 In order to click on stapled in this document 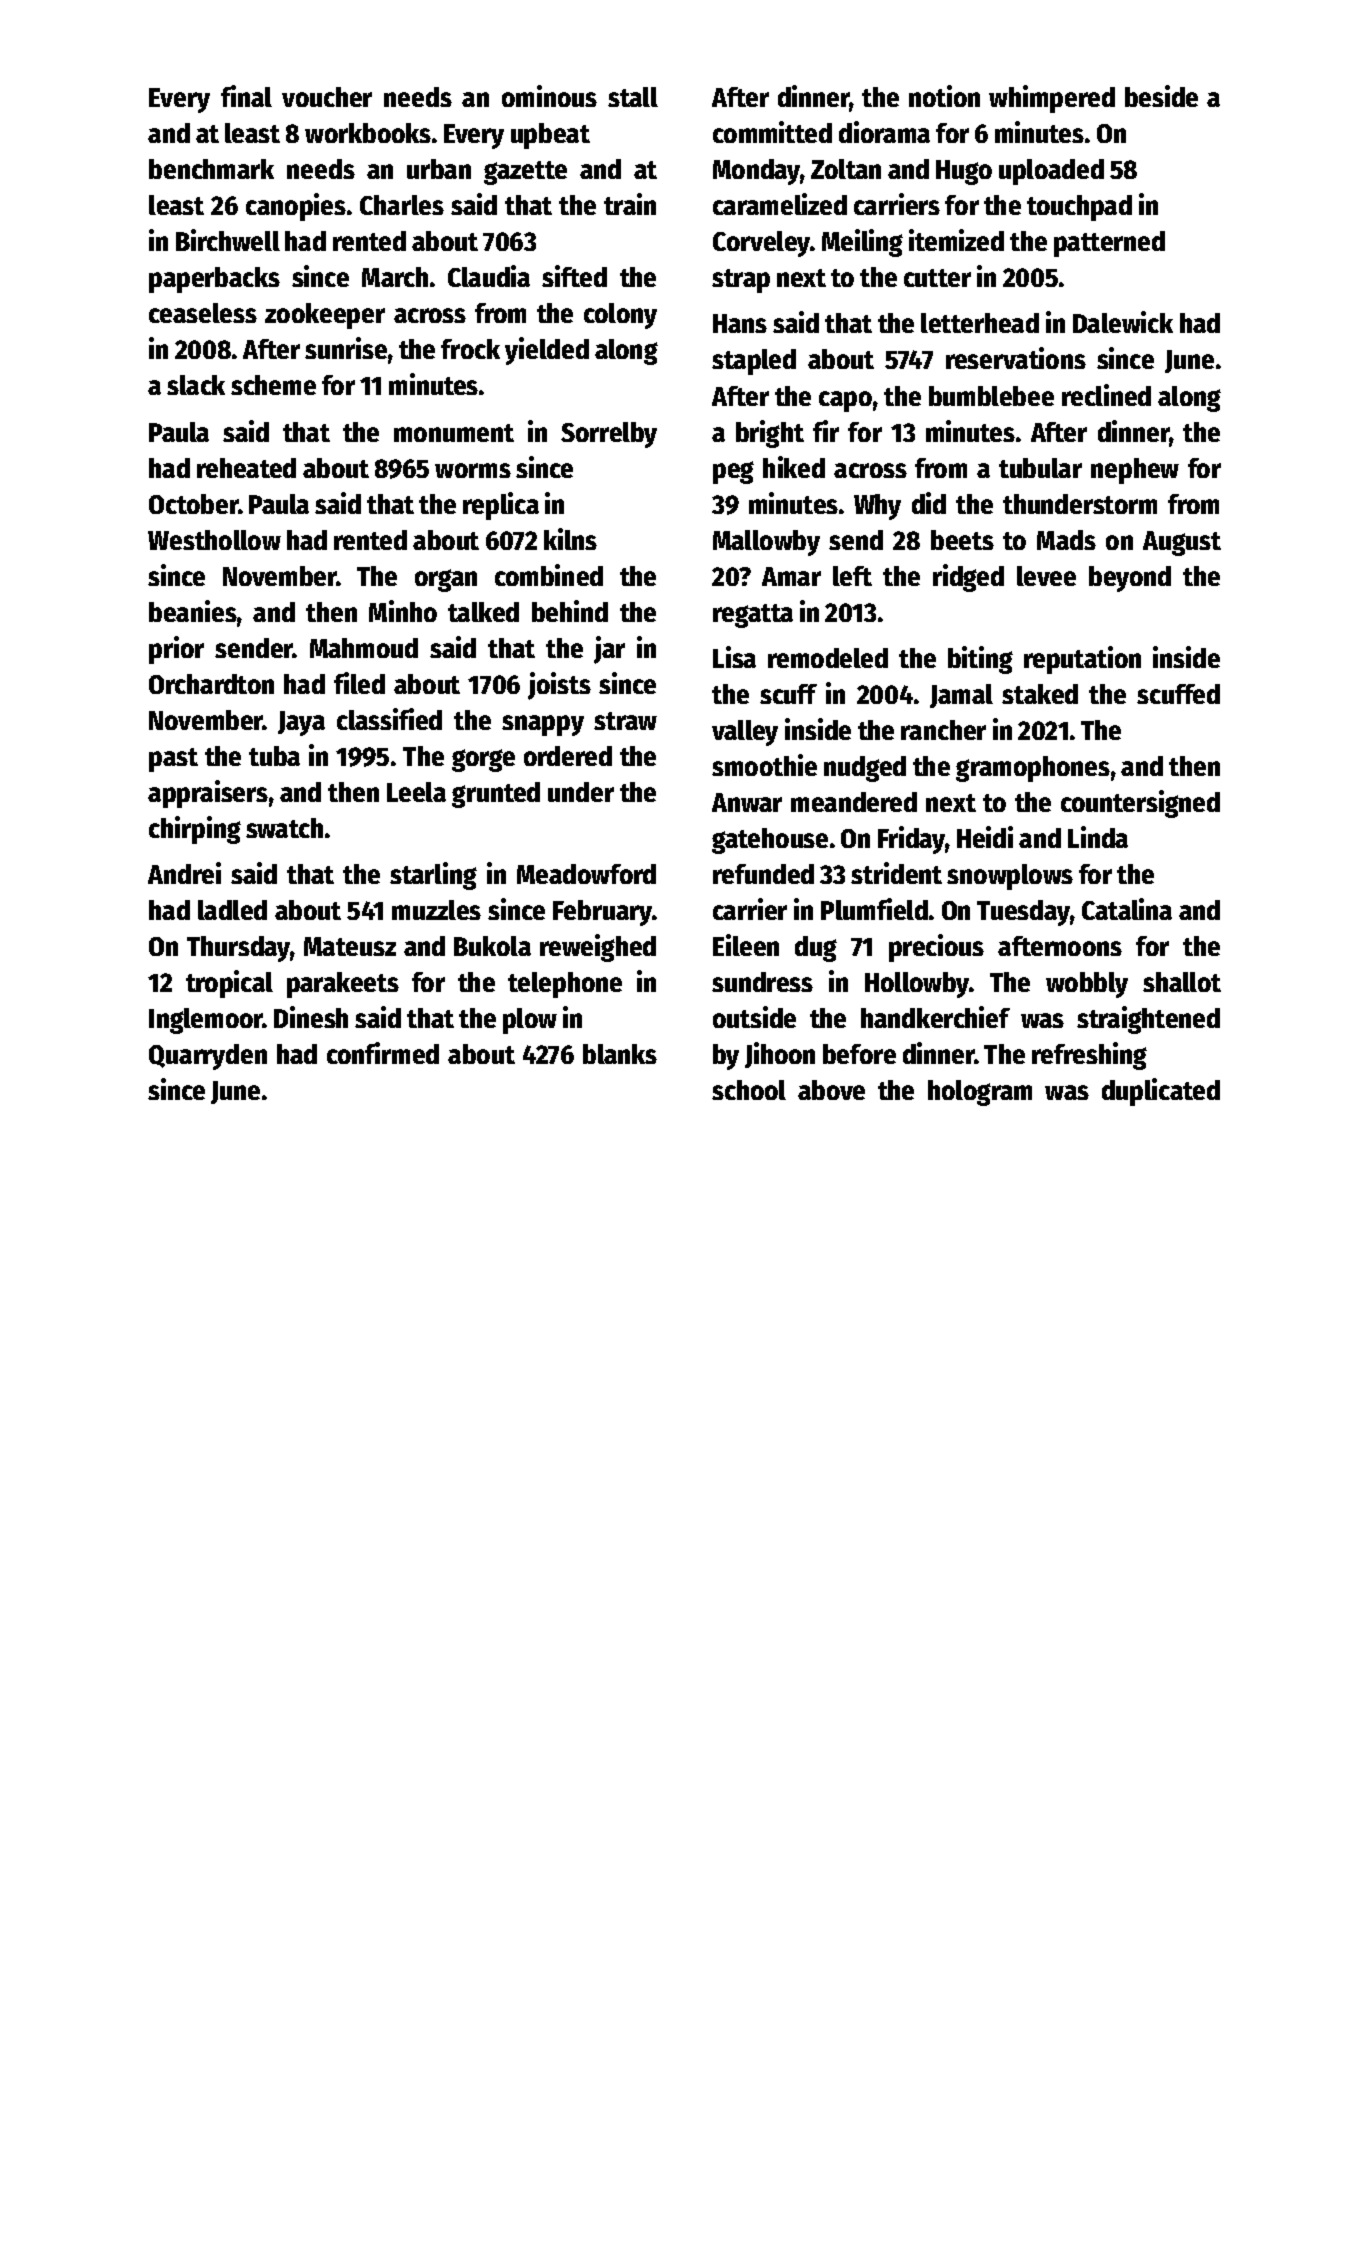, I will do `click(754, 362)`.
